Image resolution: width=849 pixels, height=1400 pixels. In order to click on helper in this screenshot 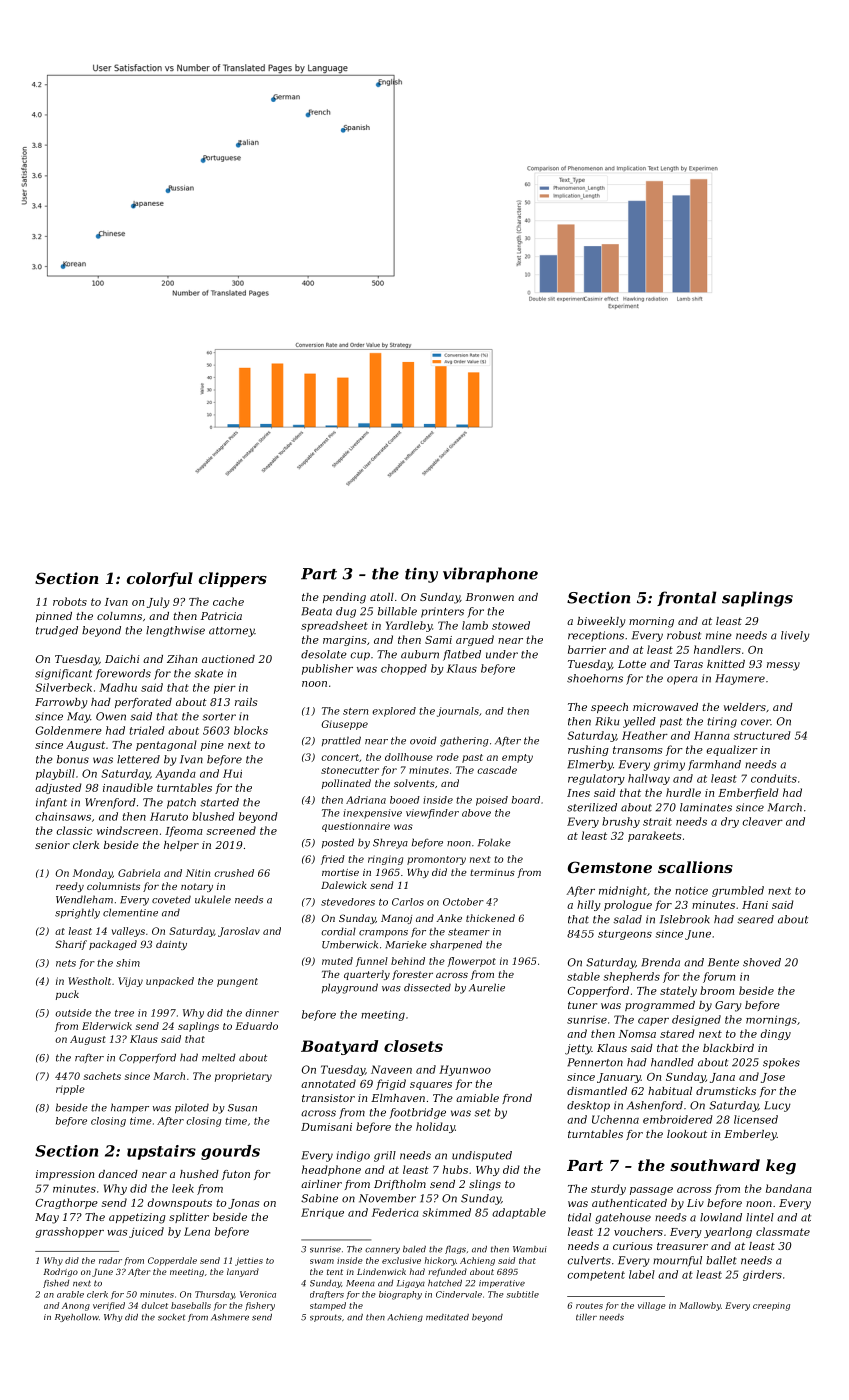, I will do `click(181, 846)`.
